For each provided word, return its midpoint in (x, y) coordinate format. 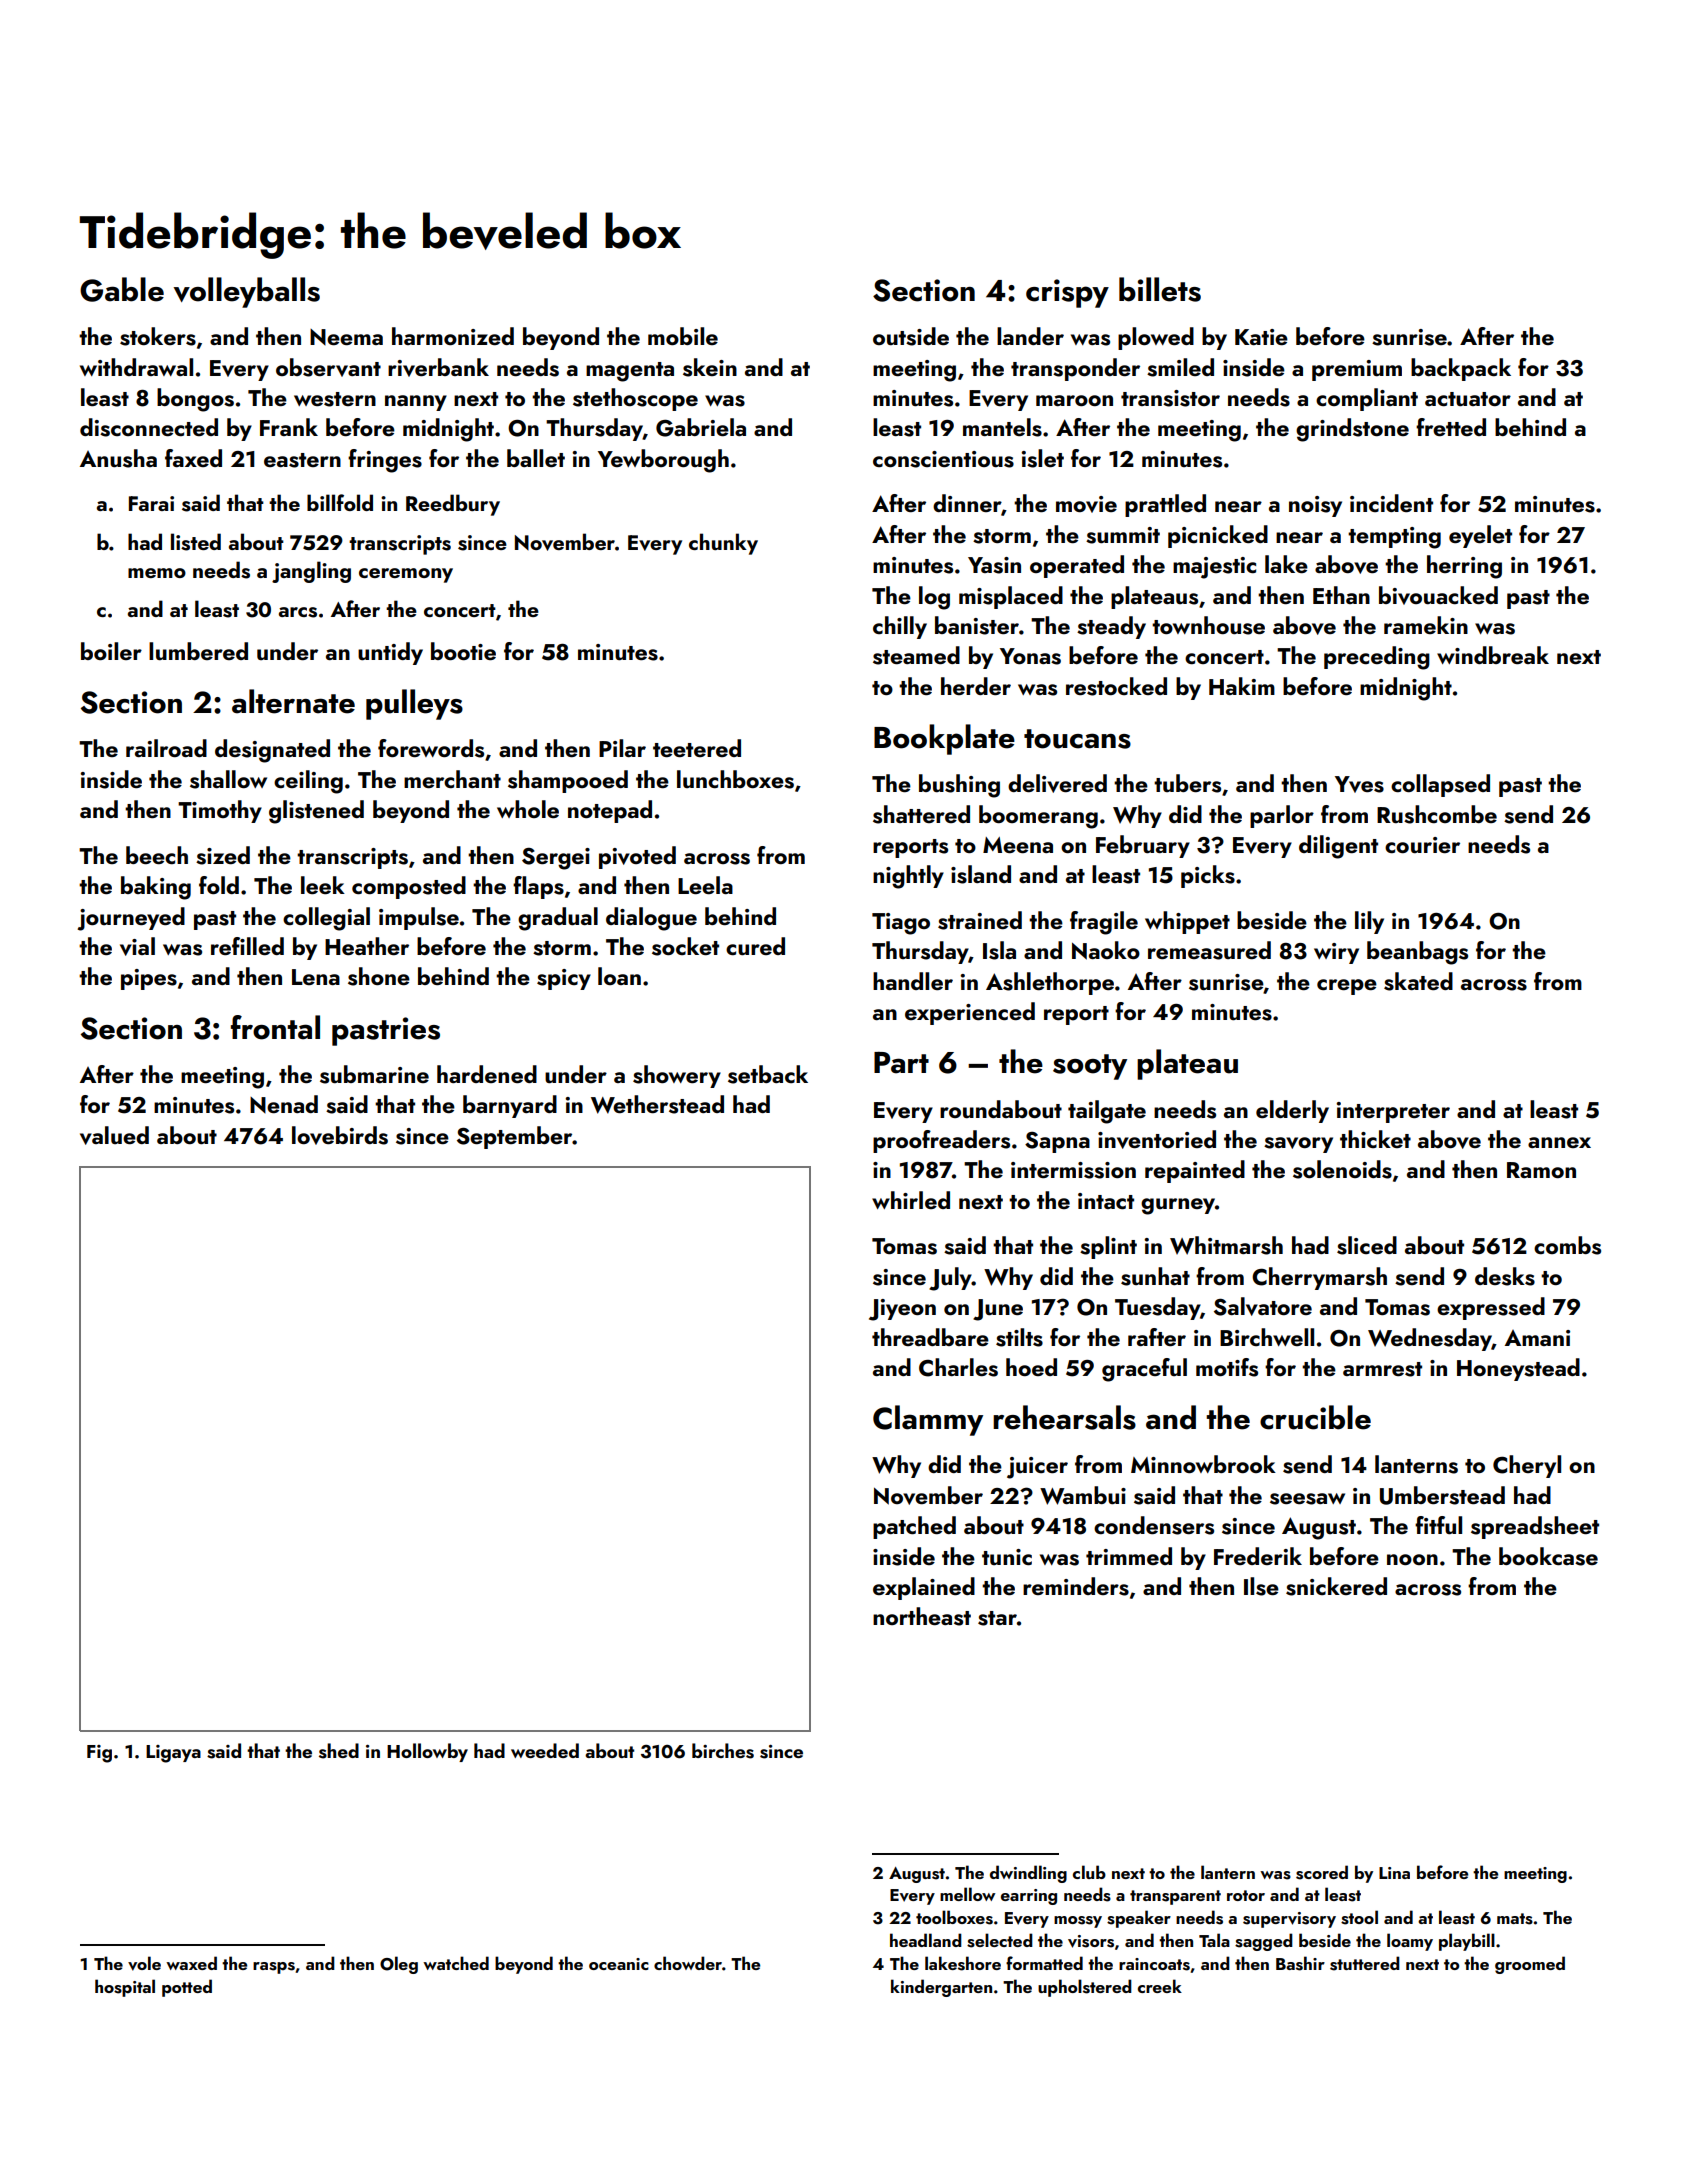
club (1089, 1872)
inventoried (1157, 1139)
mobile (683, 336)
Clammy (928, 1420)
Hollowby (427, 1752)
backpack (1461, 369)
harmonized (453, 336)
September (514, 1137)
